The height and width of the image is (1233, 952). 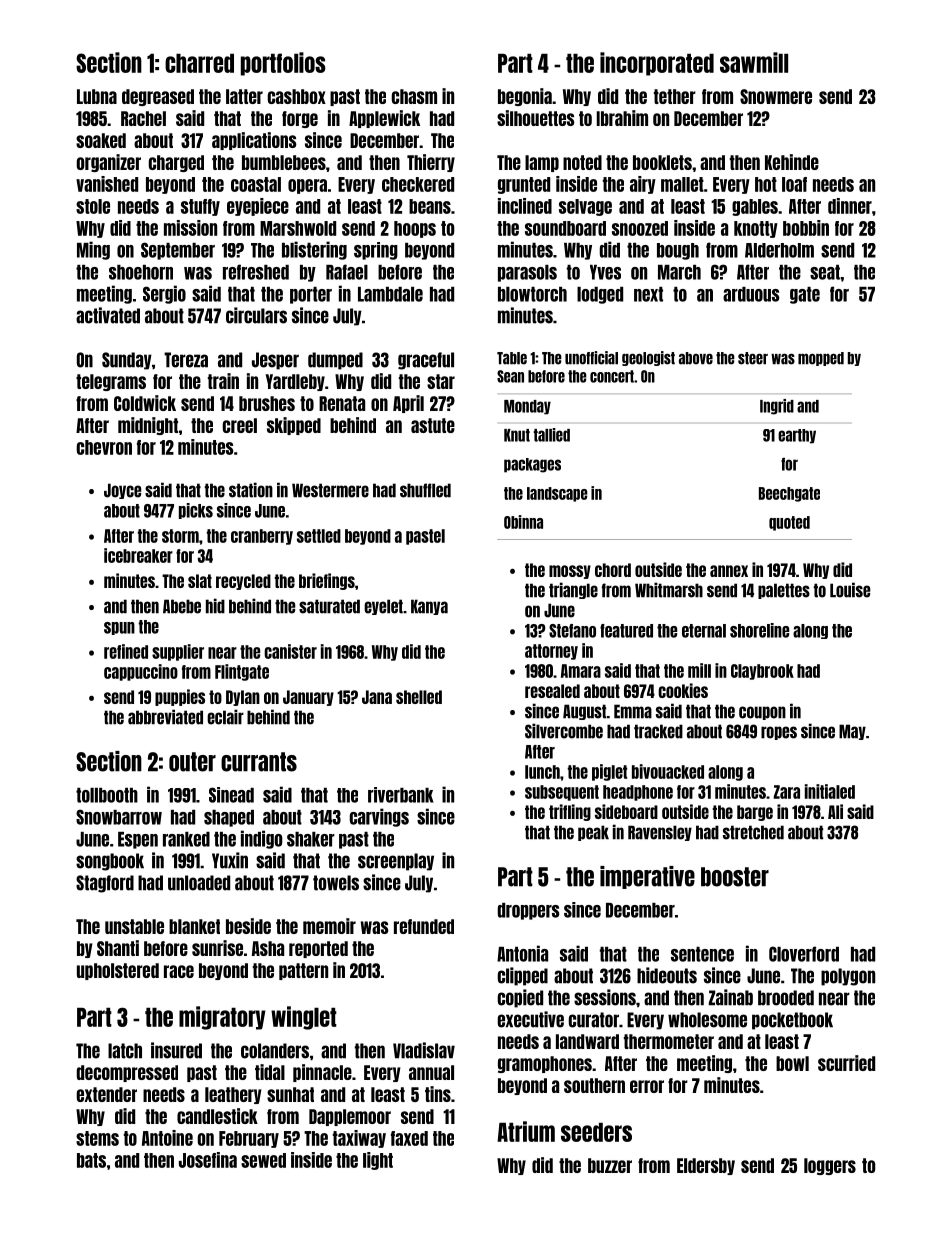 I want to click on portfolios, so click(x=283, y=64).
